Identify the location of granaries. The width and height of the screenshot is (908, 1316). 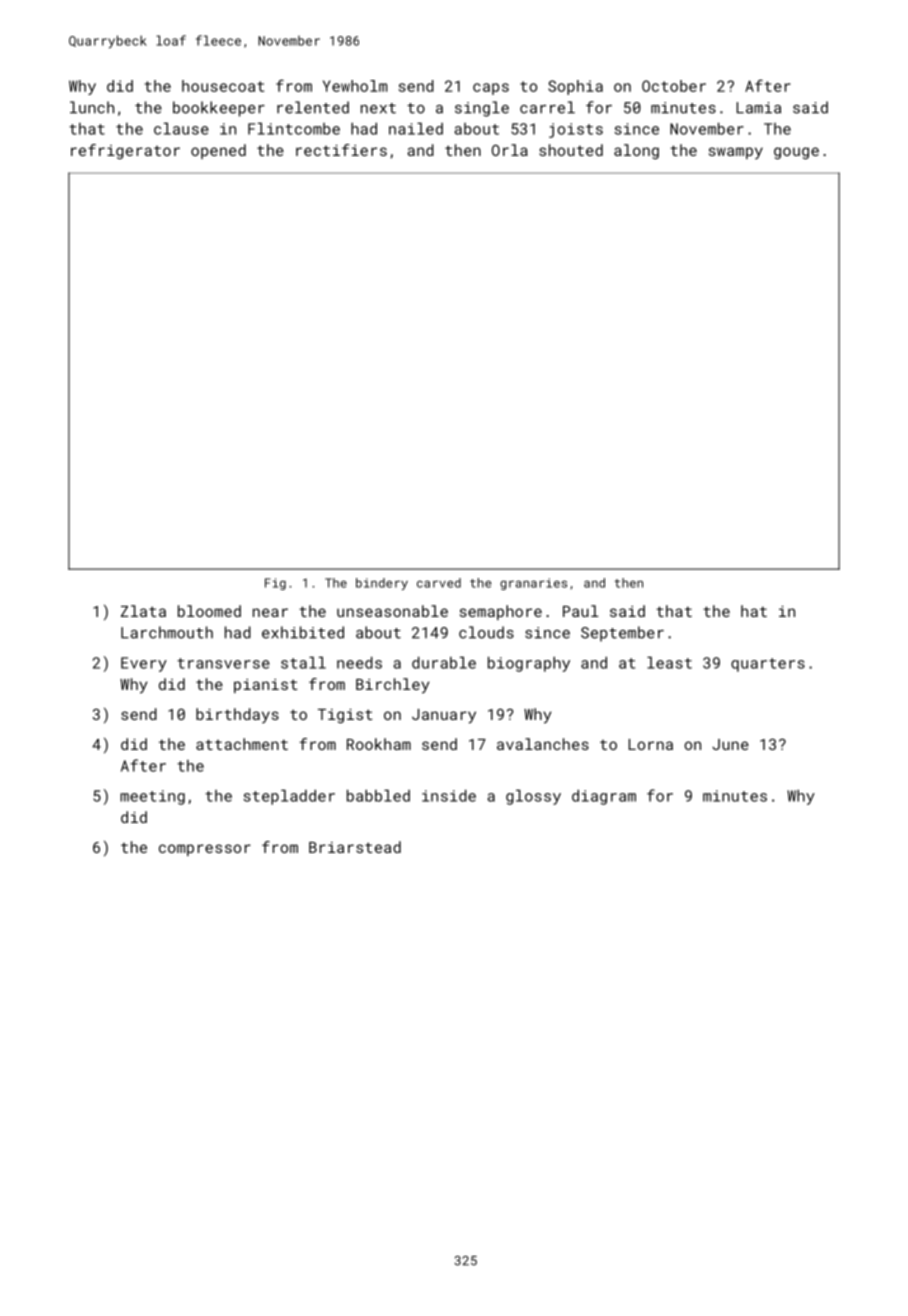
(533, 584).
